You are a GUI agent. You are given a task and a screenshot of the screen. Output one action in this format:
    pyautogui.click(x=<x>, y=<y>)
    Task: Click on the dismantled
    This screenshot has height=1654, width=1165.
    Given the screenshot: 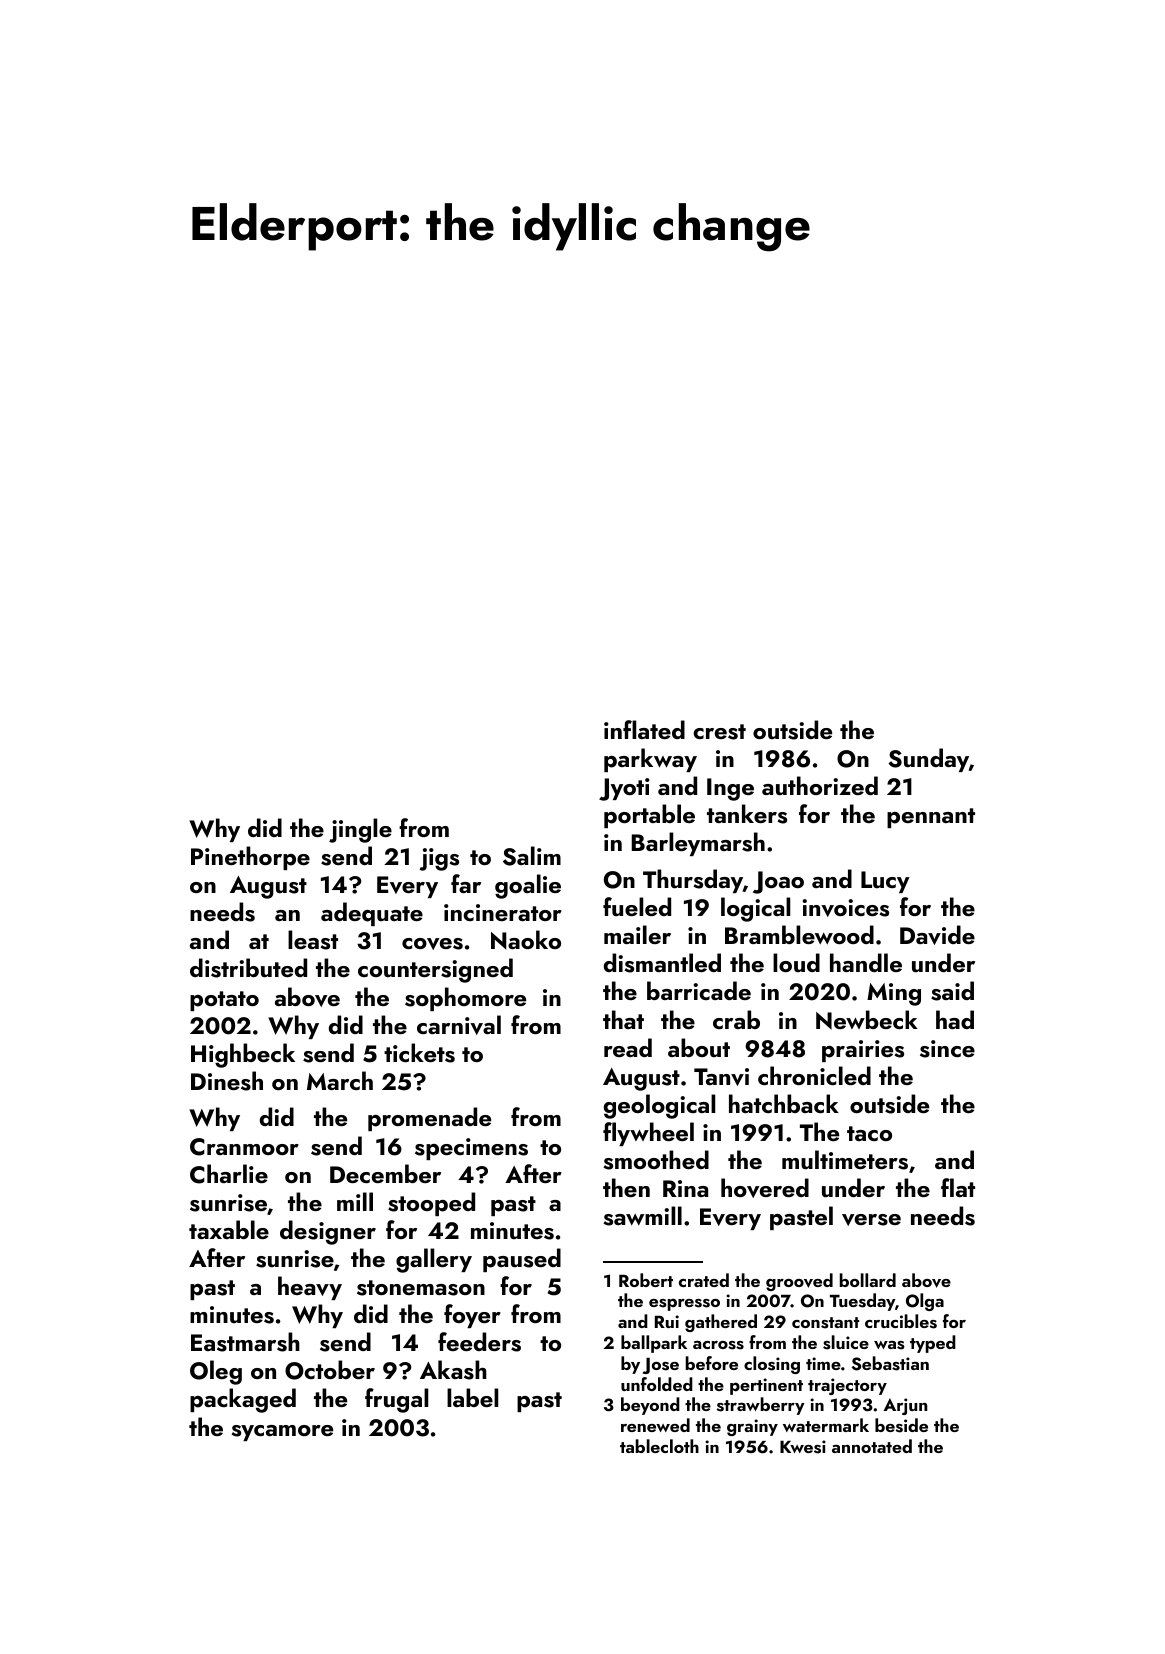 What is the action you would take?
    pyautogui.click(x=662, y=963)
